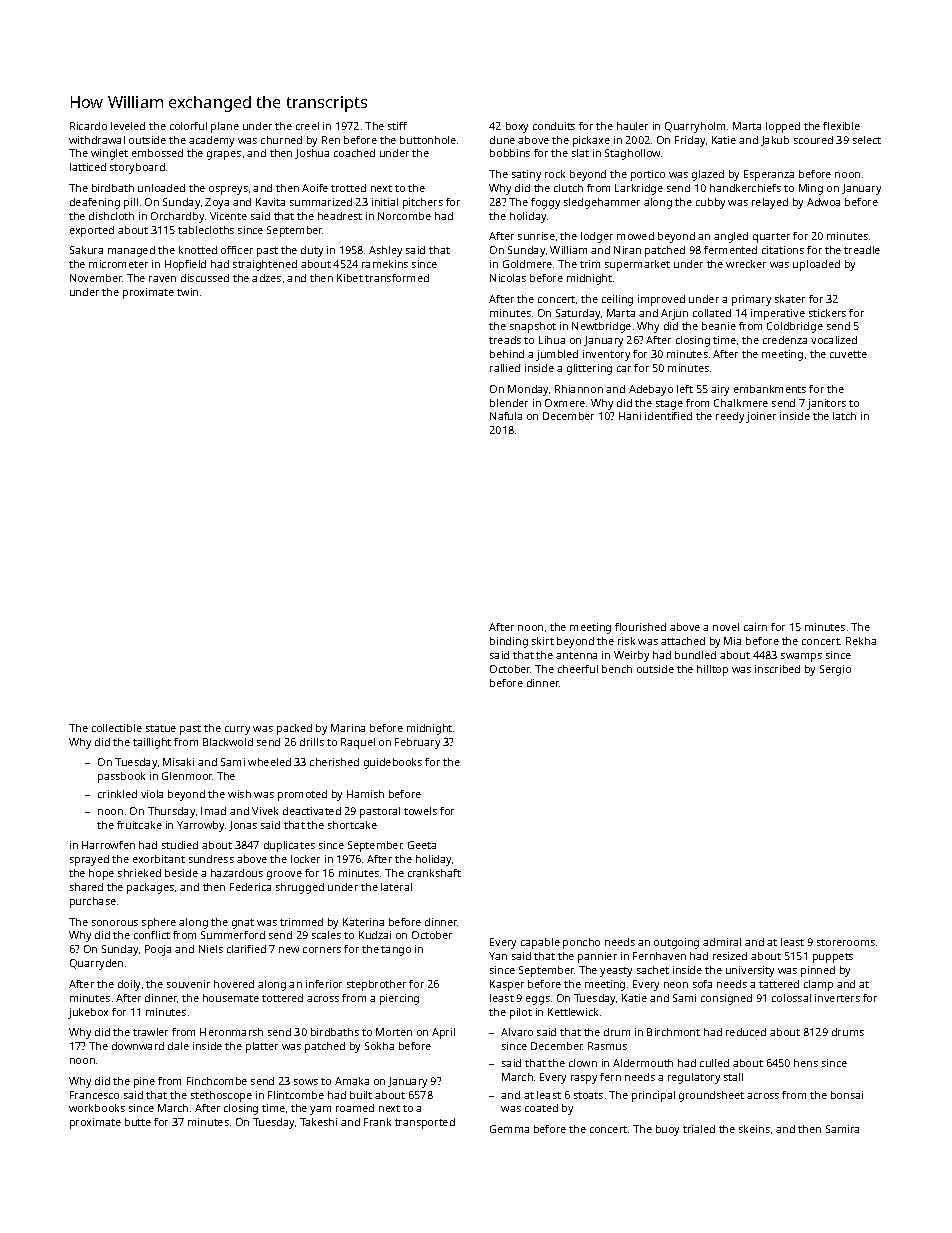  I want to click on cairn, so click(755, 627).
